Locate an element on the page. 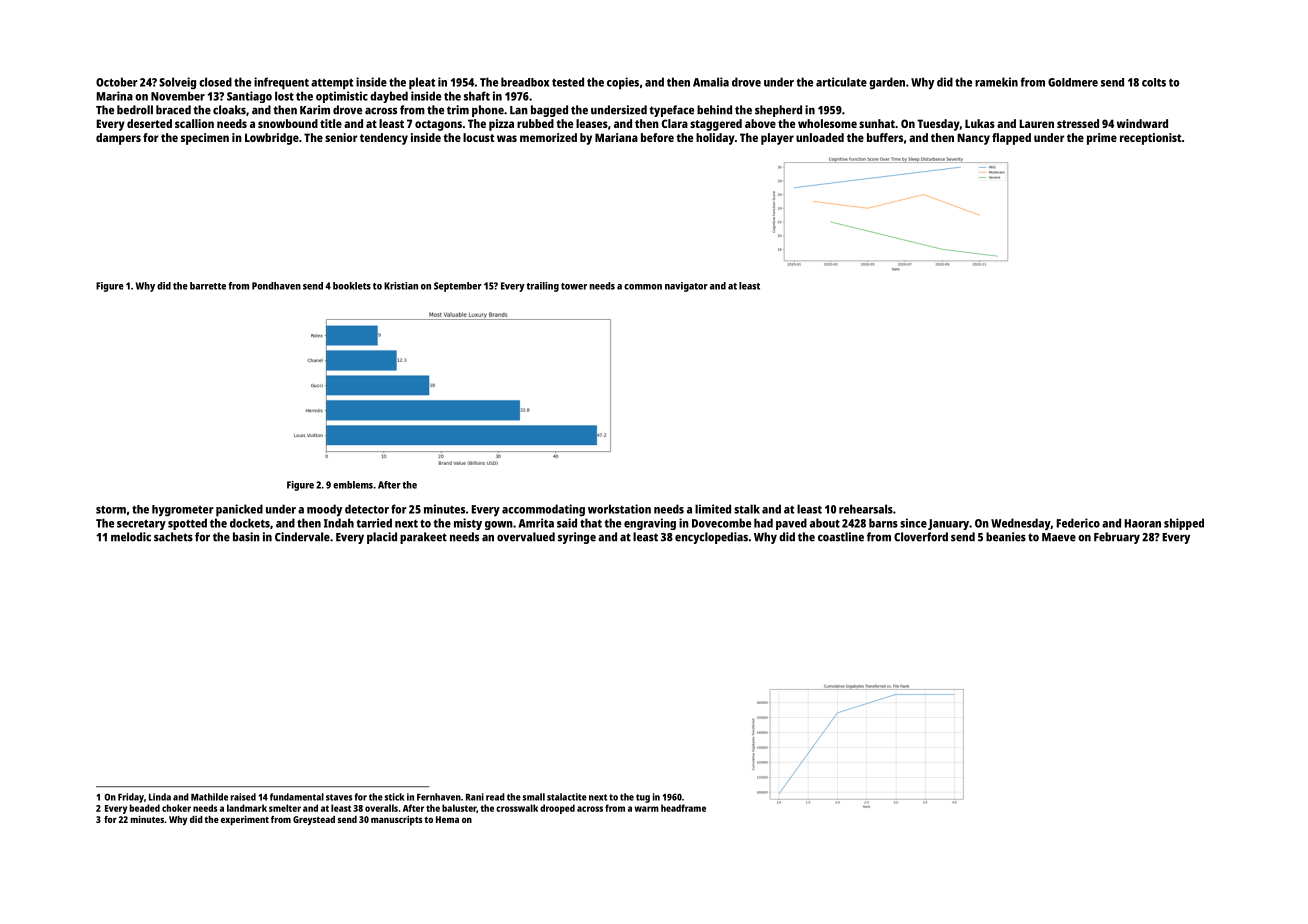 This page has width=1308, height=924. beaded is located at coordinates (145, 808).
